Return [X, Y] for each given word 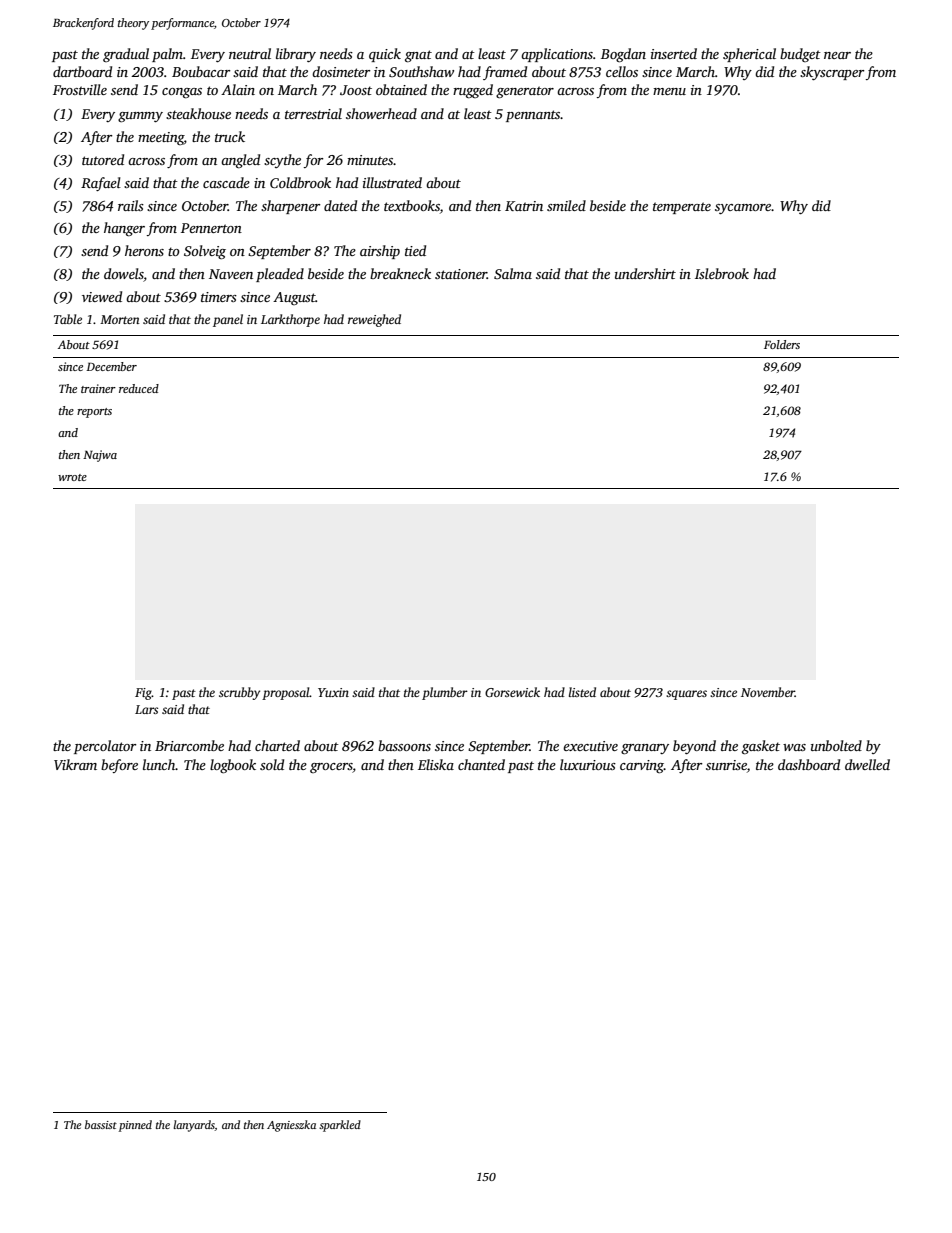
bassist [101, 1124]
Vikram [75, 764]
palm [167, 55]
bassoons [404, 745]
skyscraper [832, 73]
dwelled [867, 764]
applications [557, 55]
